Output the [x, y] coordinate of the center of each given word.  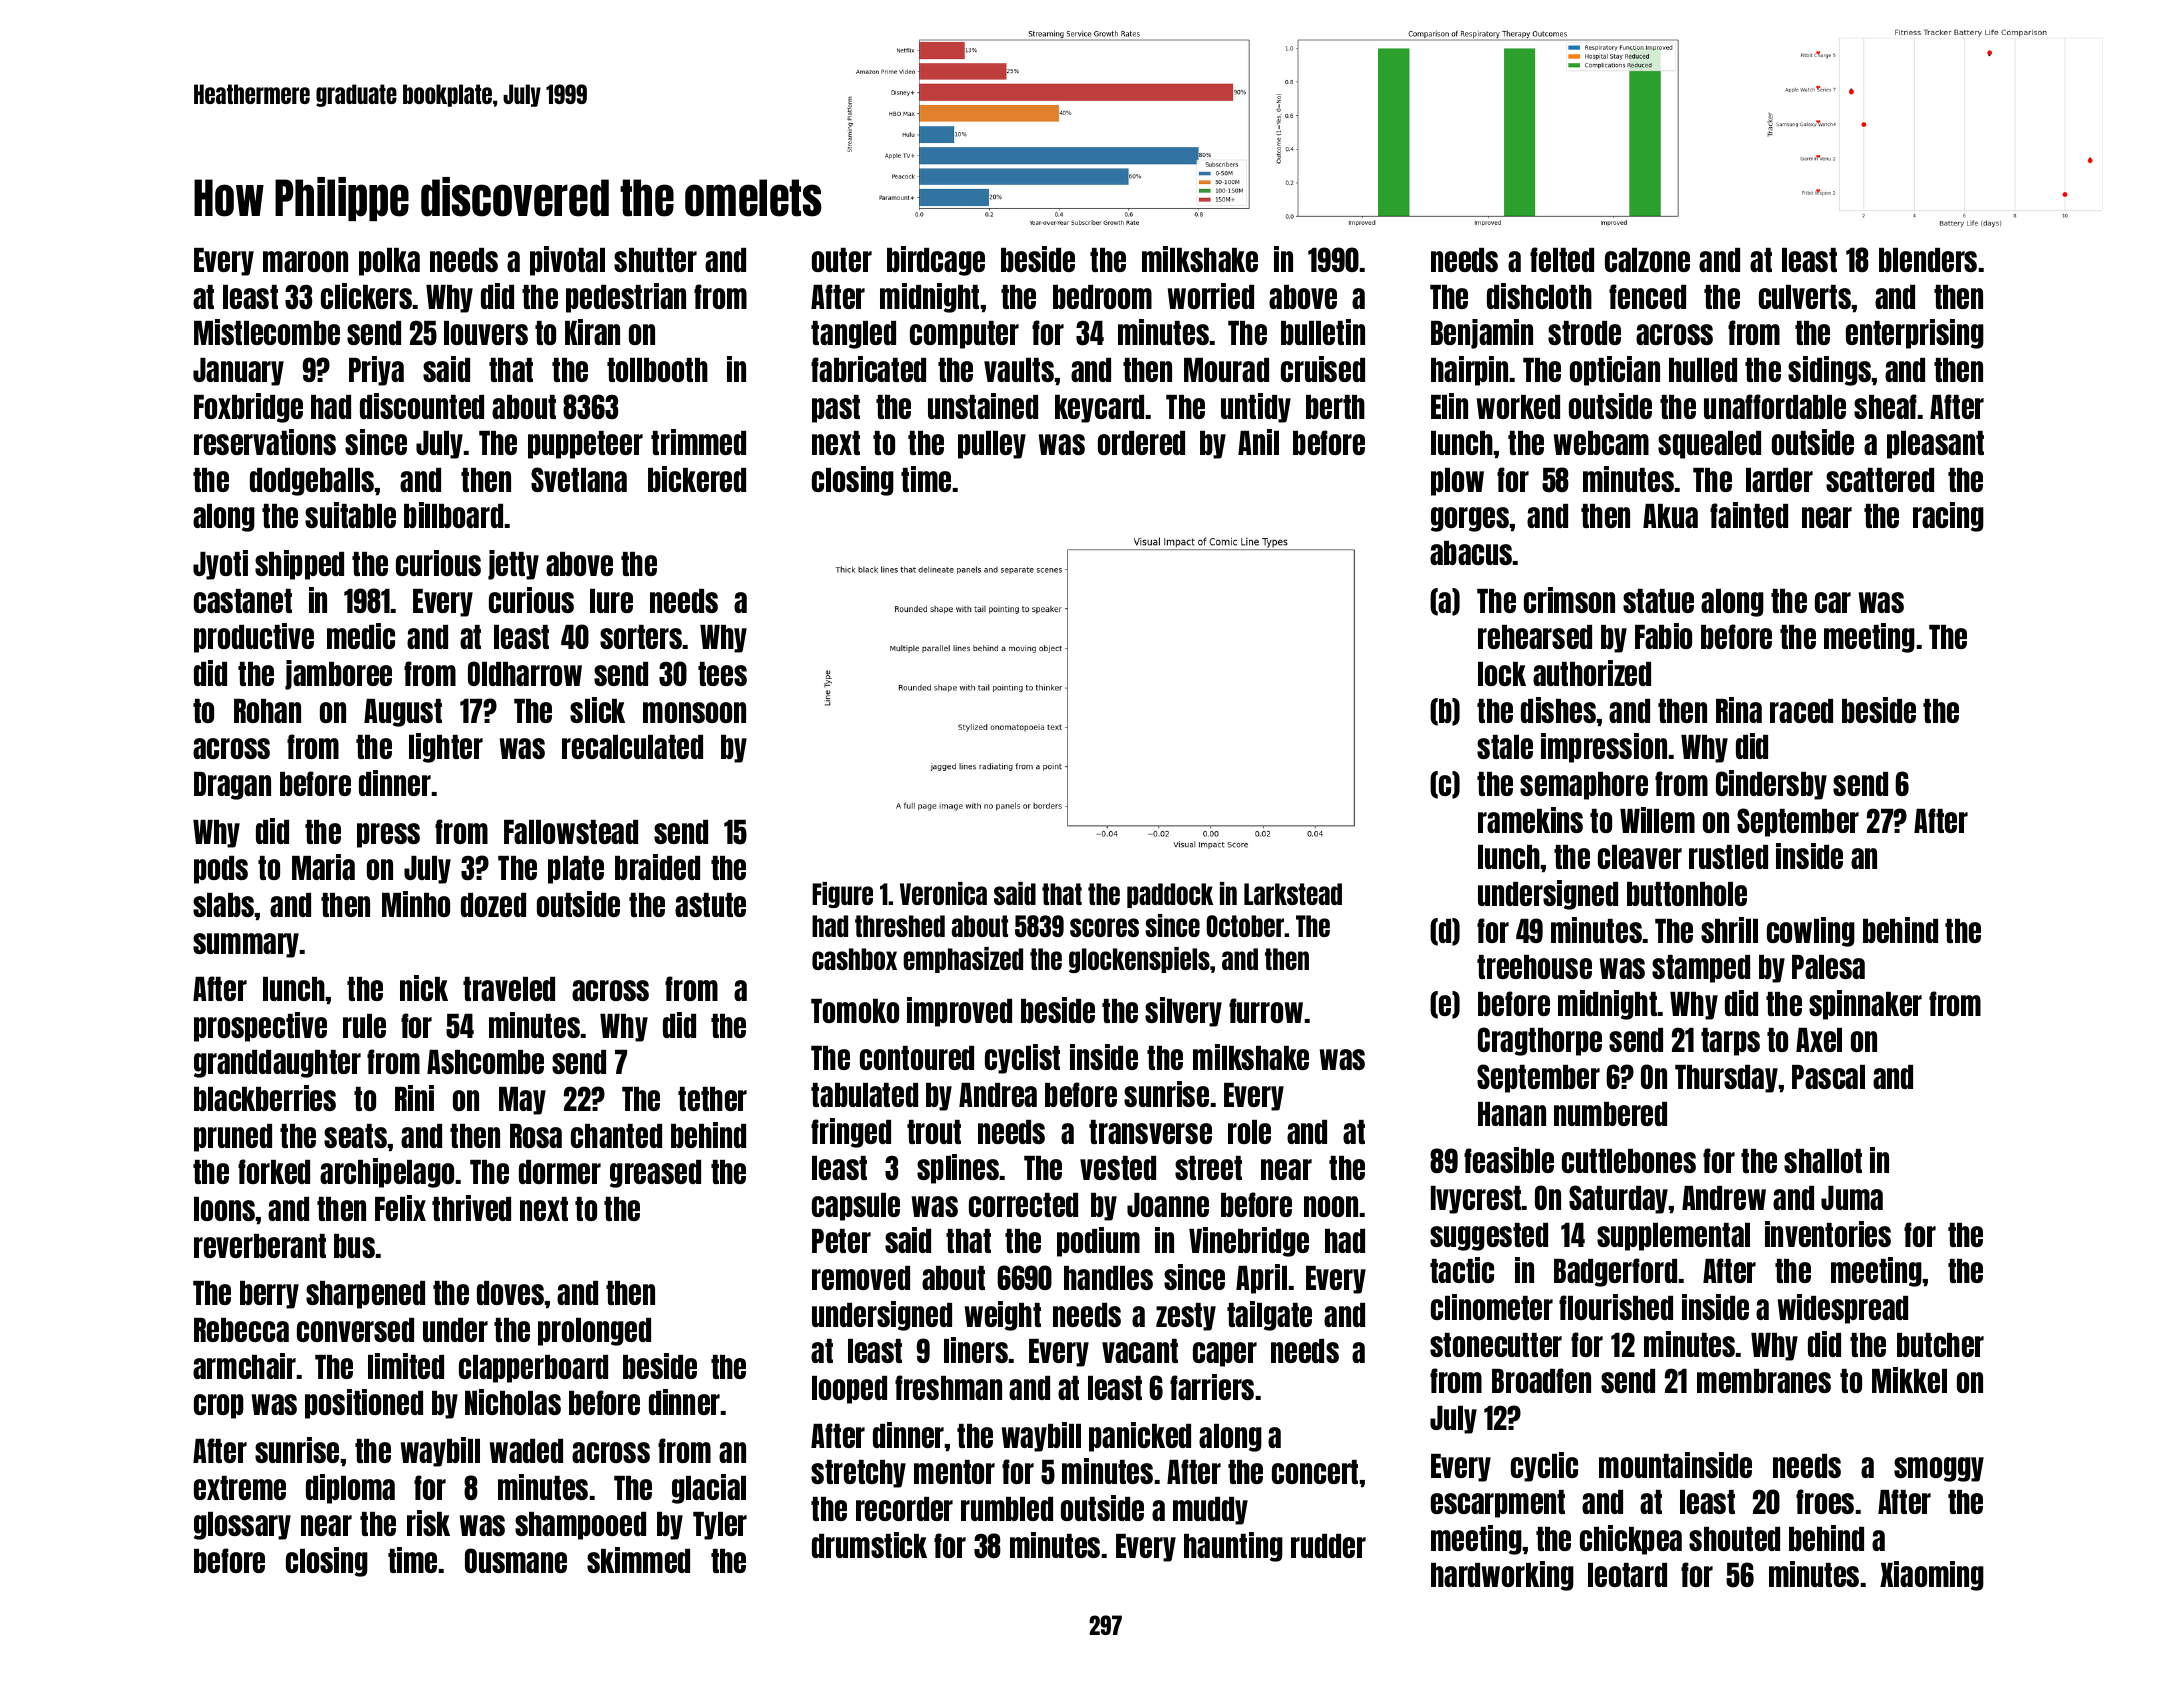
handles [1108, 1278]
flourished [1616, 1307]
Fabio [1663, 636]
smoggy [1939, 1469]
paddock [1170, 895]
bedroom [1102, 297]
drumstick [869, 1545]
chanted [616, 1136]
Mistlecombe [267, 332]
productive [254, 638]
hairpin [1470, 371]
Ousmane [516, 1560]
